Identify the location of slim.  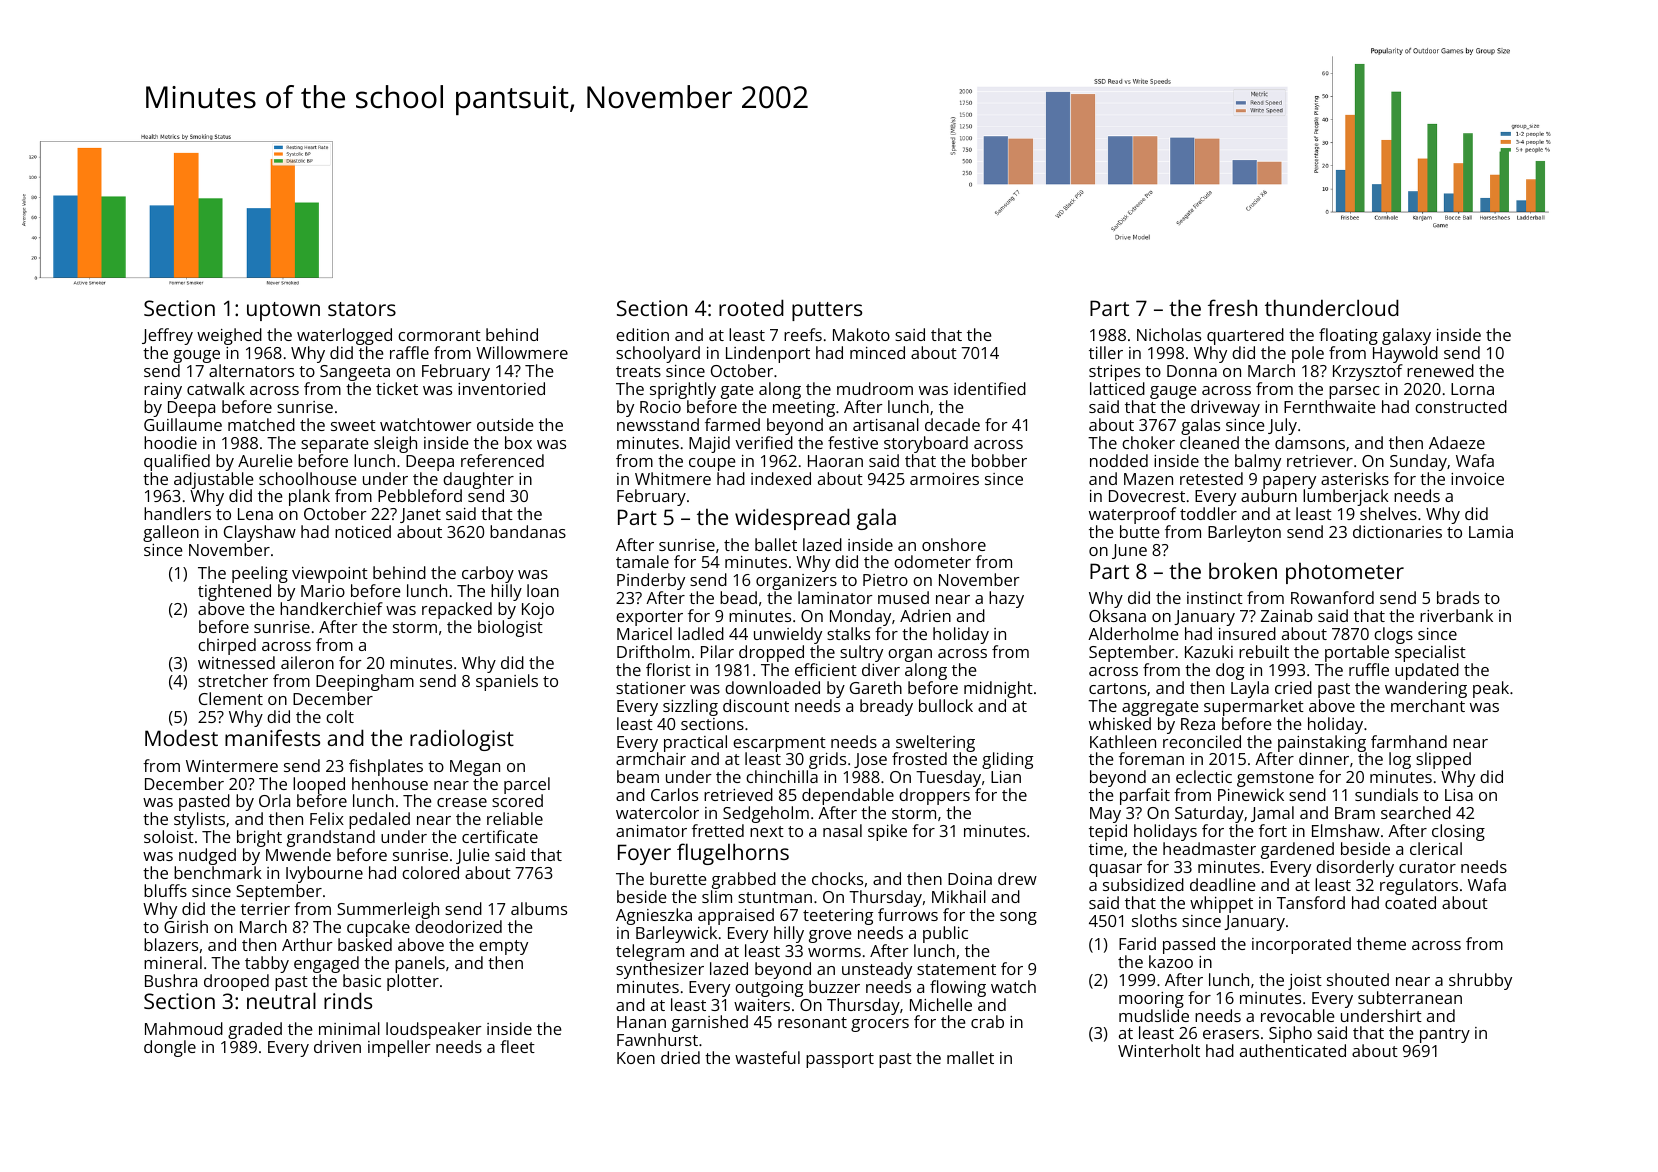
(717, 896).
